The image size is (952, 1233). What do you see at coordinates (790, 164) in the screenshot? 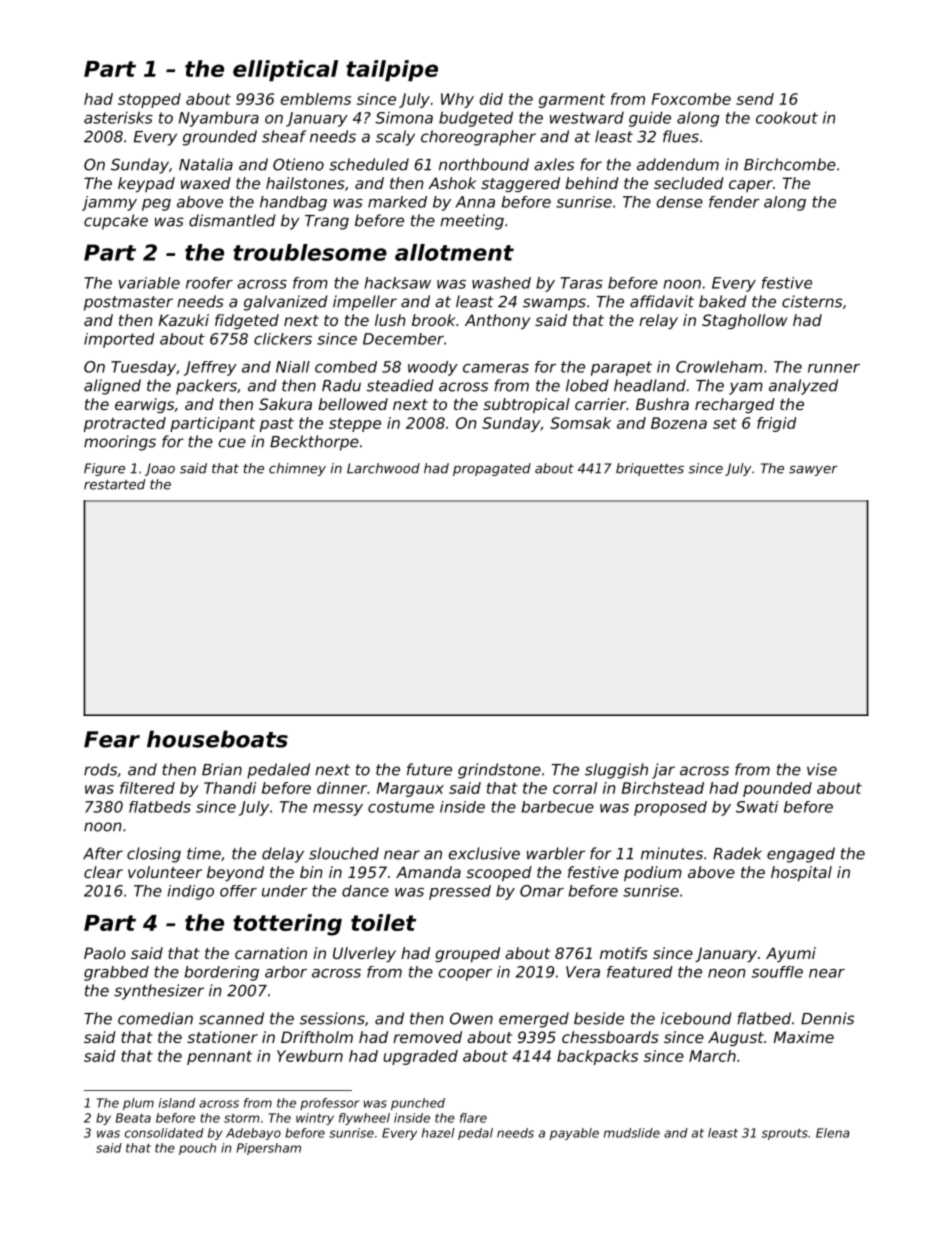
I see `Birchcombe` at bounding box center [790, 164].
